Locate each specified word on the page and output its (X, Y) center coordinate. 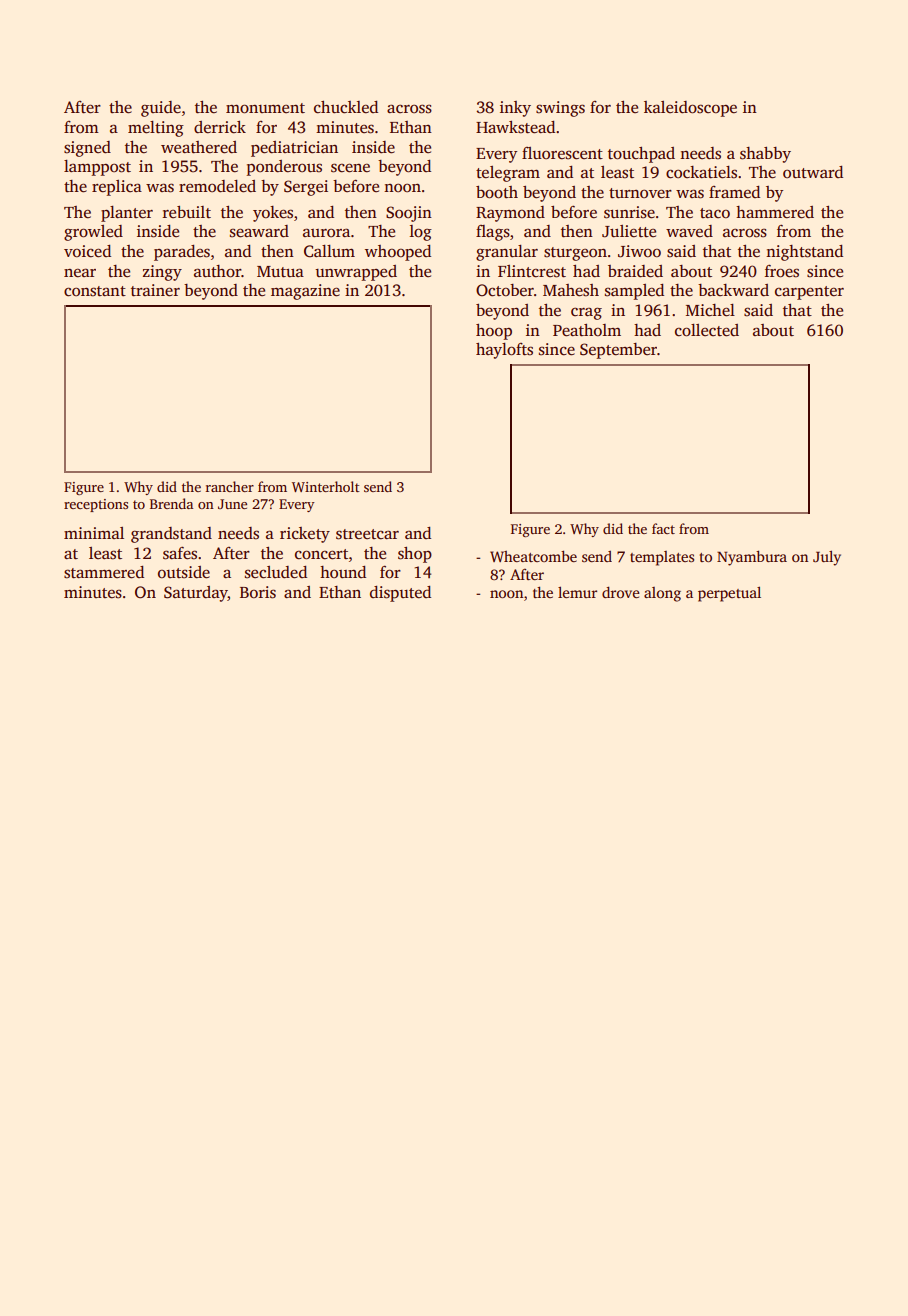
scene (350, 168)
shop (415, 555)
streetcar (367, 534)
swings (560, 109)
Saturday (196, 594)
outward (813, 172)
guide (161, 109)
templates (662, 558)
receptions (96, 505)
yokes (273, 214)
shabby (765, 155)
